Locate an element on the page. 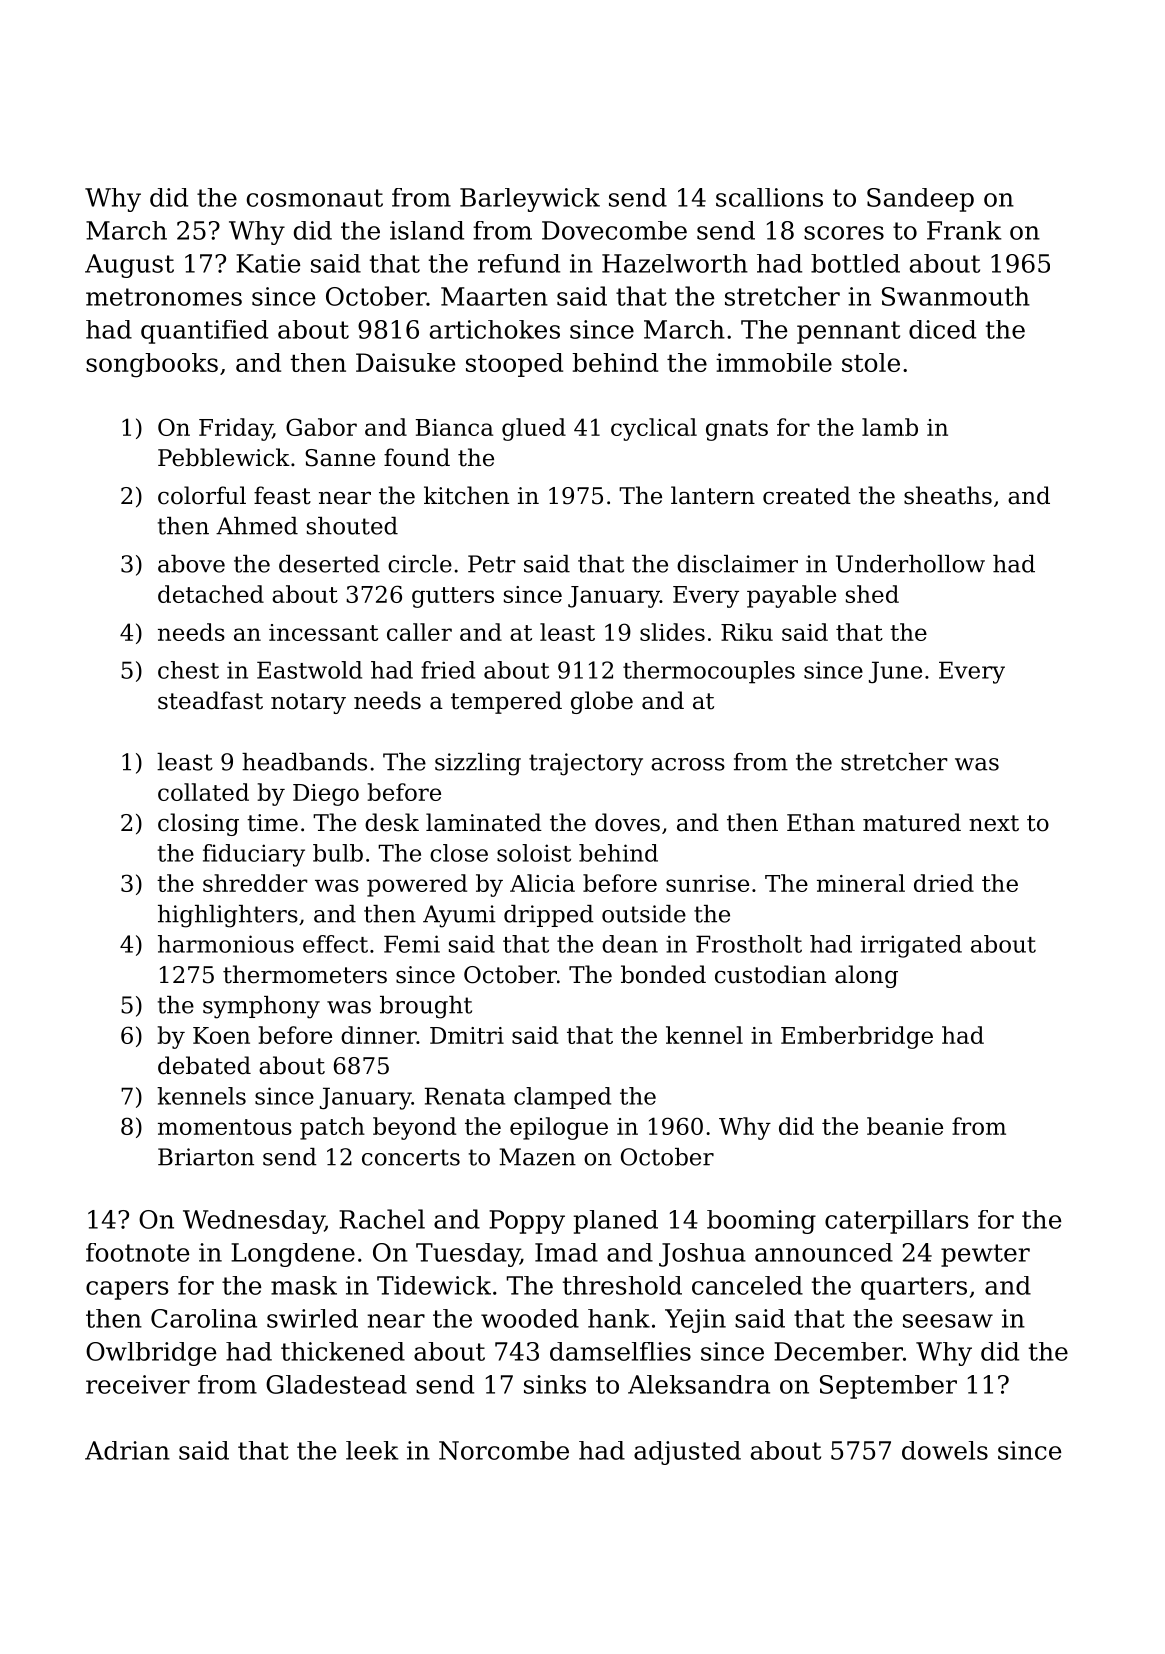 This document has height=1654, width=1165. Sandeep is located at coordinates (920, 200).
